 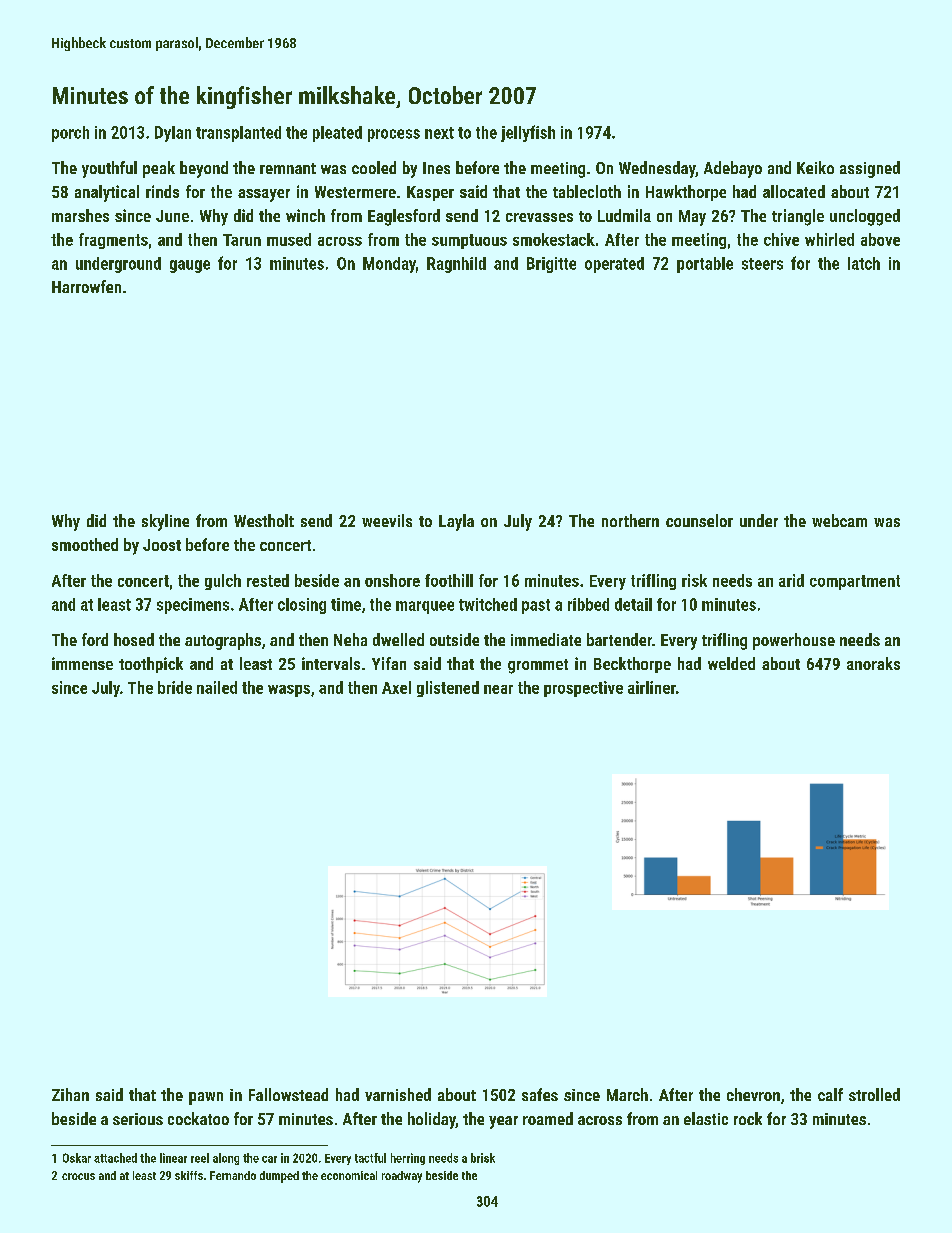 What do you see at coordinates (839, 520) in the page?
I see `webcam` at bounding box center [839, 520].
